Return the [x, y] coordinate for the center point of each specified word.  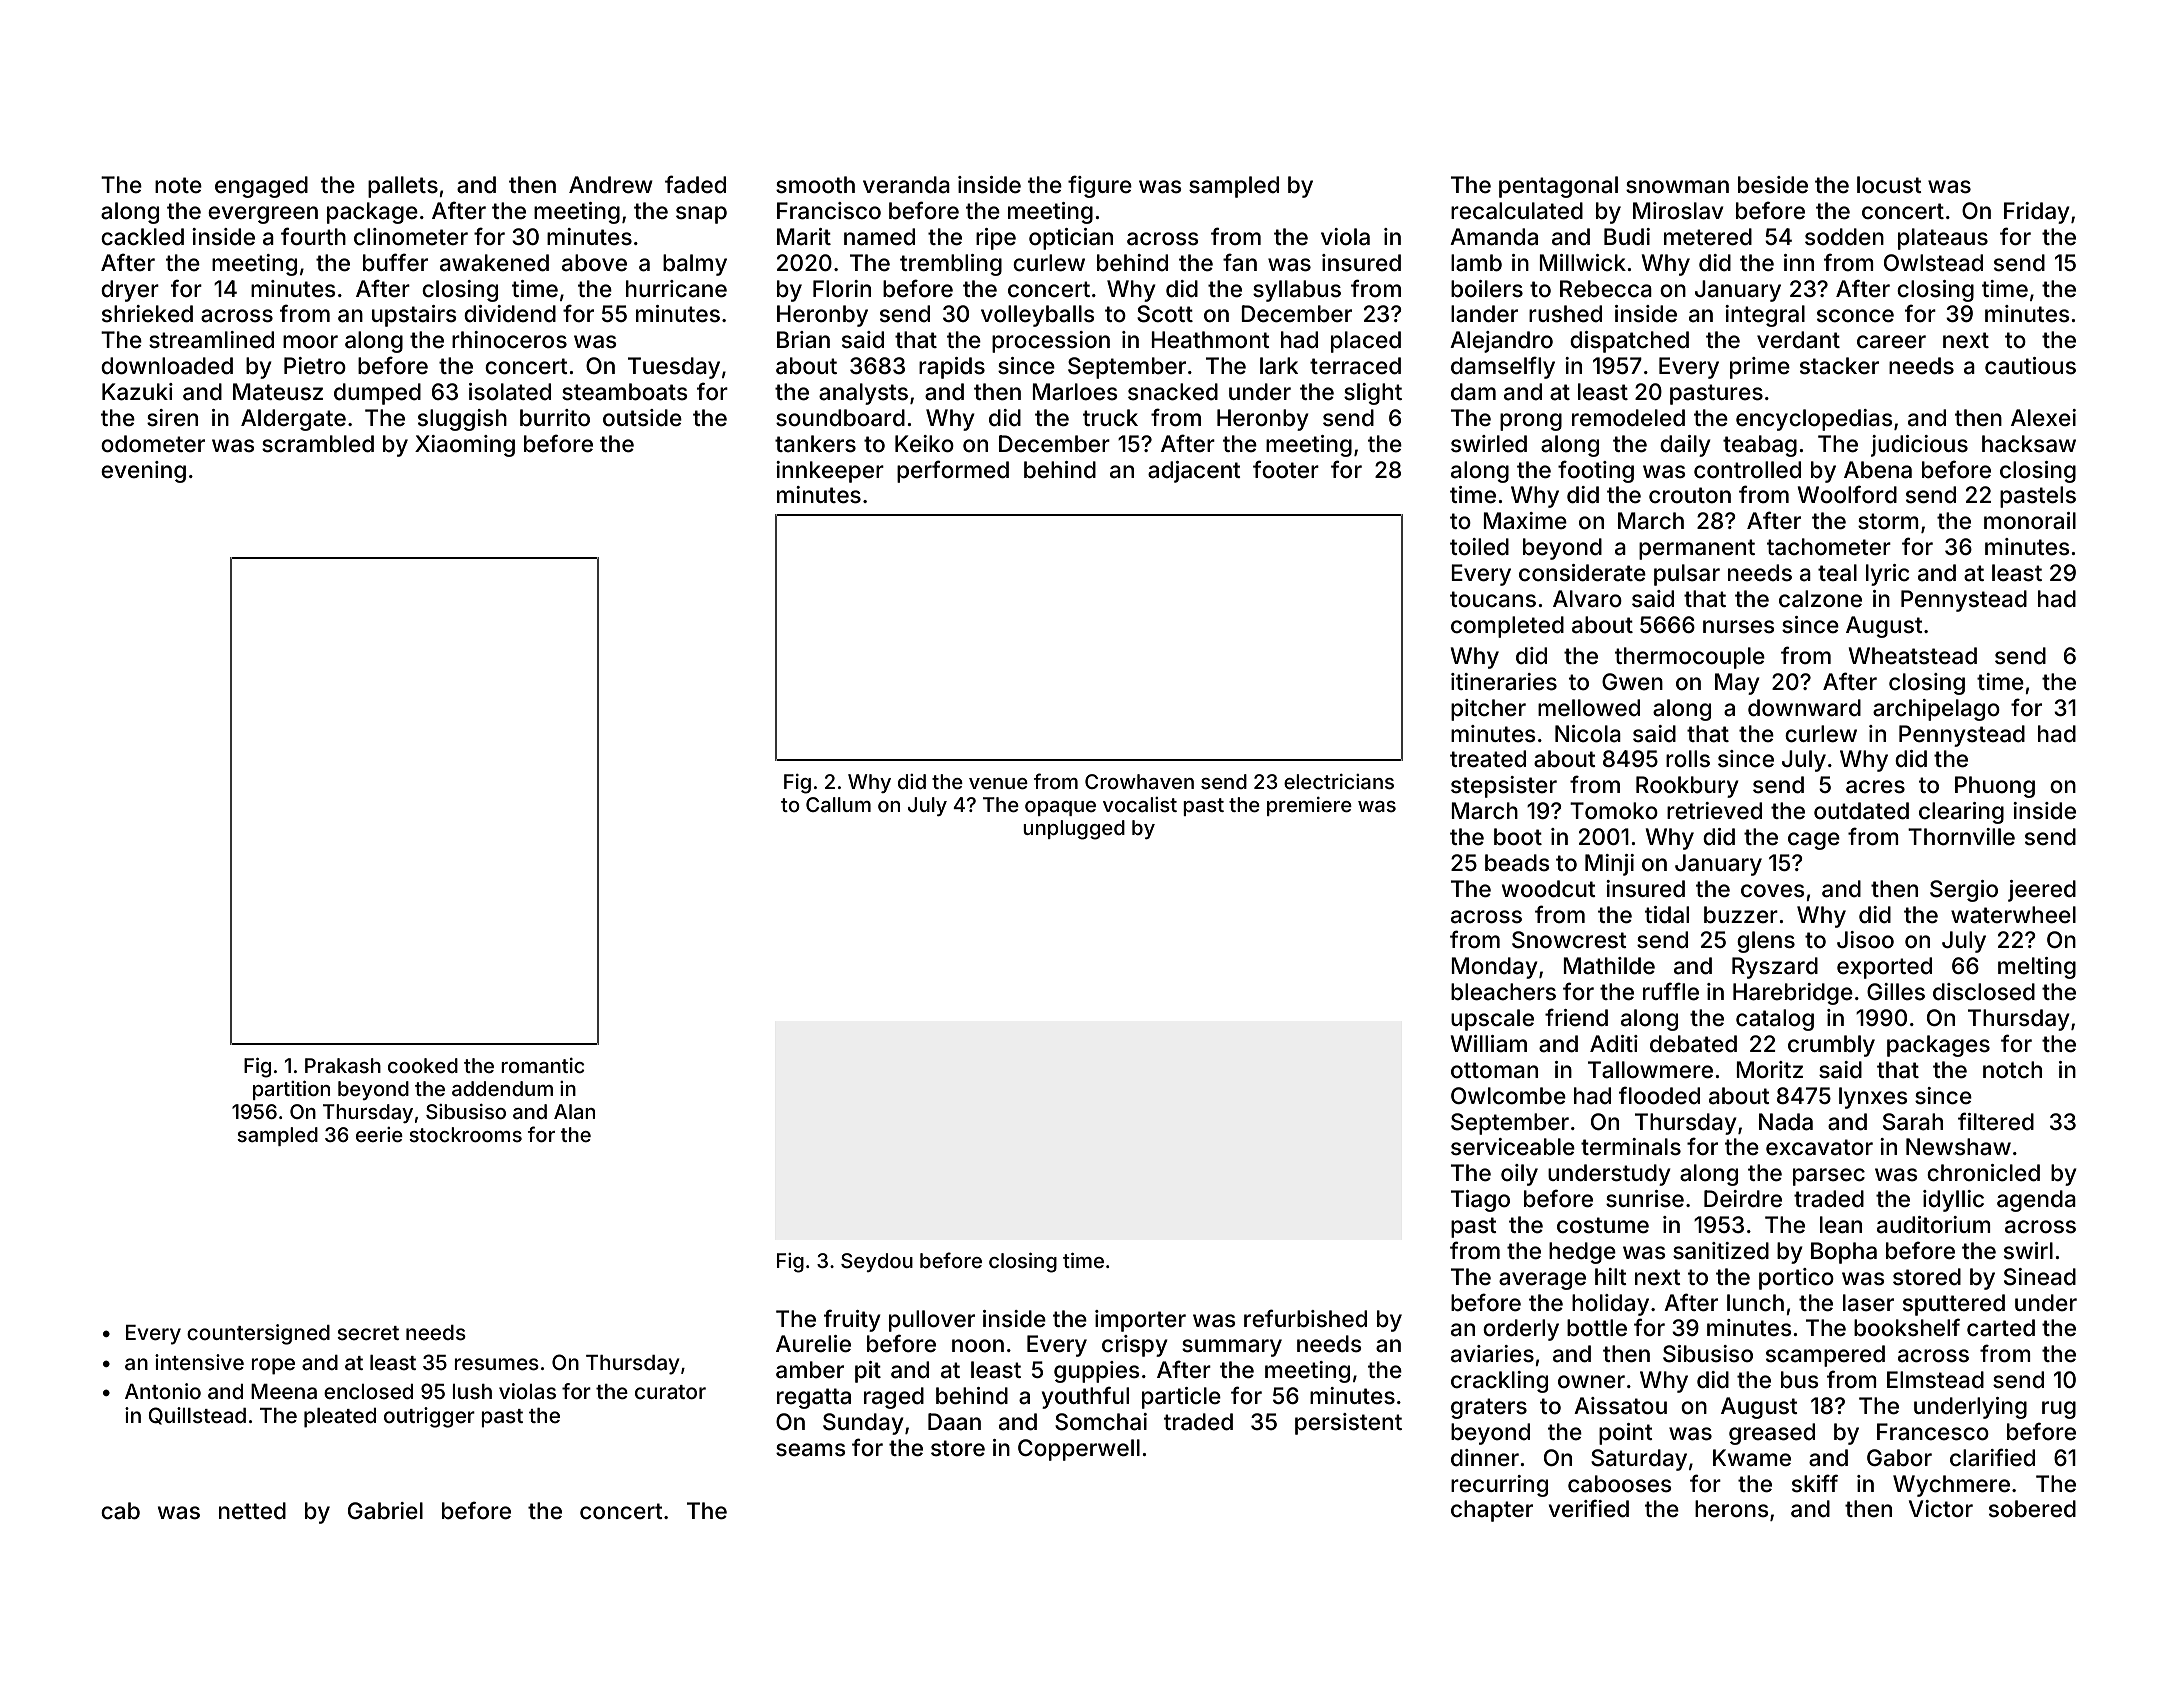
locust [1889, 185]
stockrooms [465, 1134]
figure [1100, 186]
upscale [1492, 1020]
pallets [403, 187]
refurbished [1305, 1318]
